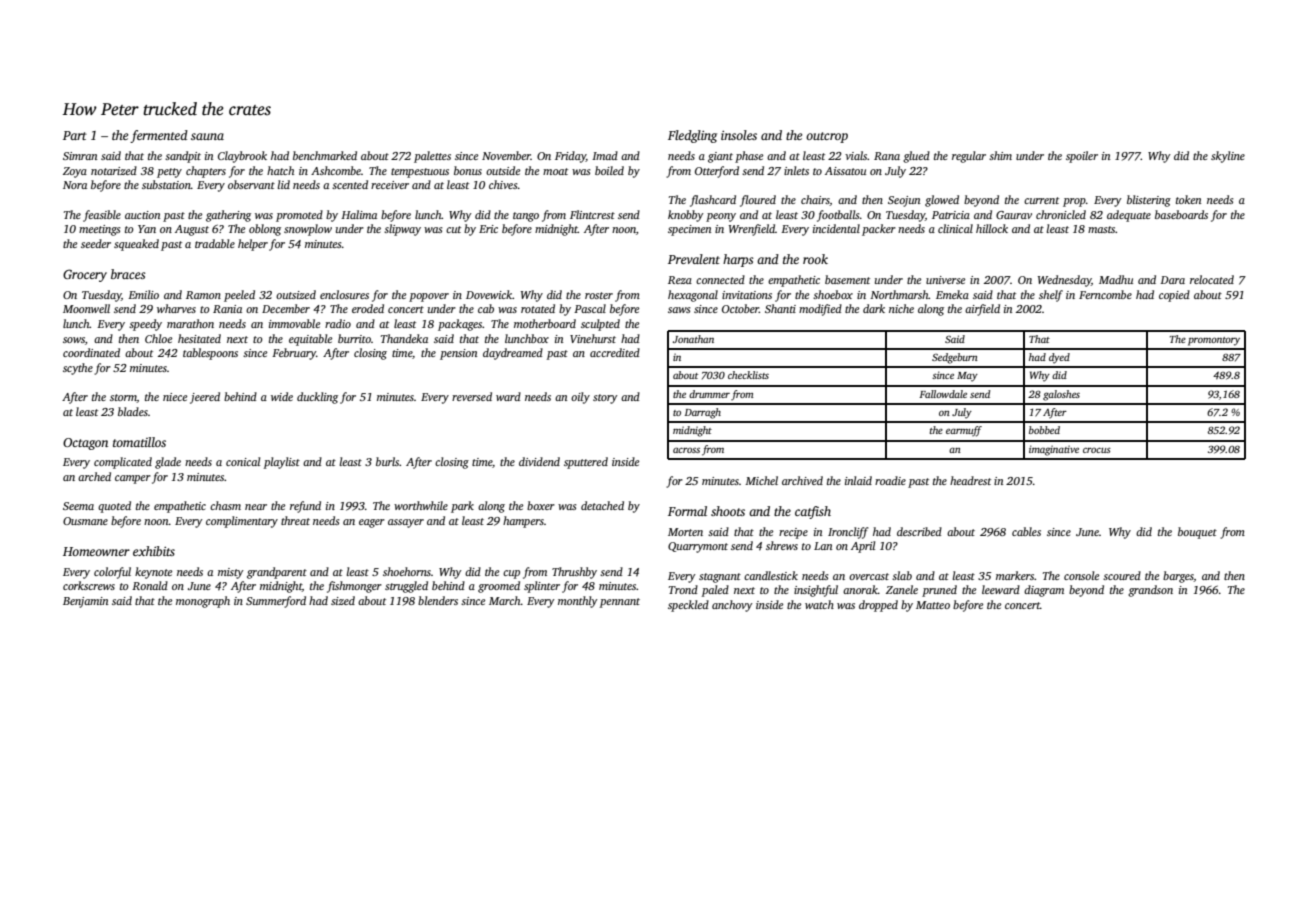  What do you see at coordinates (615, 352) in the document?
I see `accredited` at bounding box center [615, 352].
